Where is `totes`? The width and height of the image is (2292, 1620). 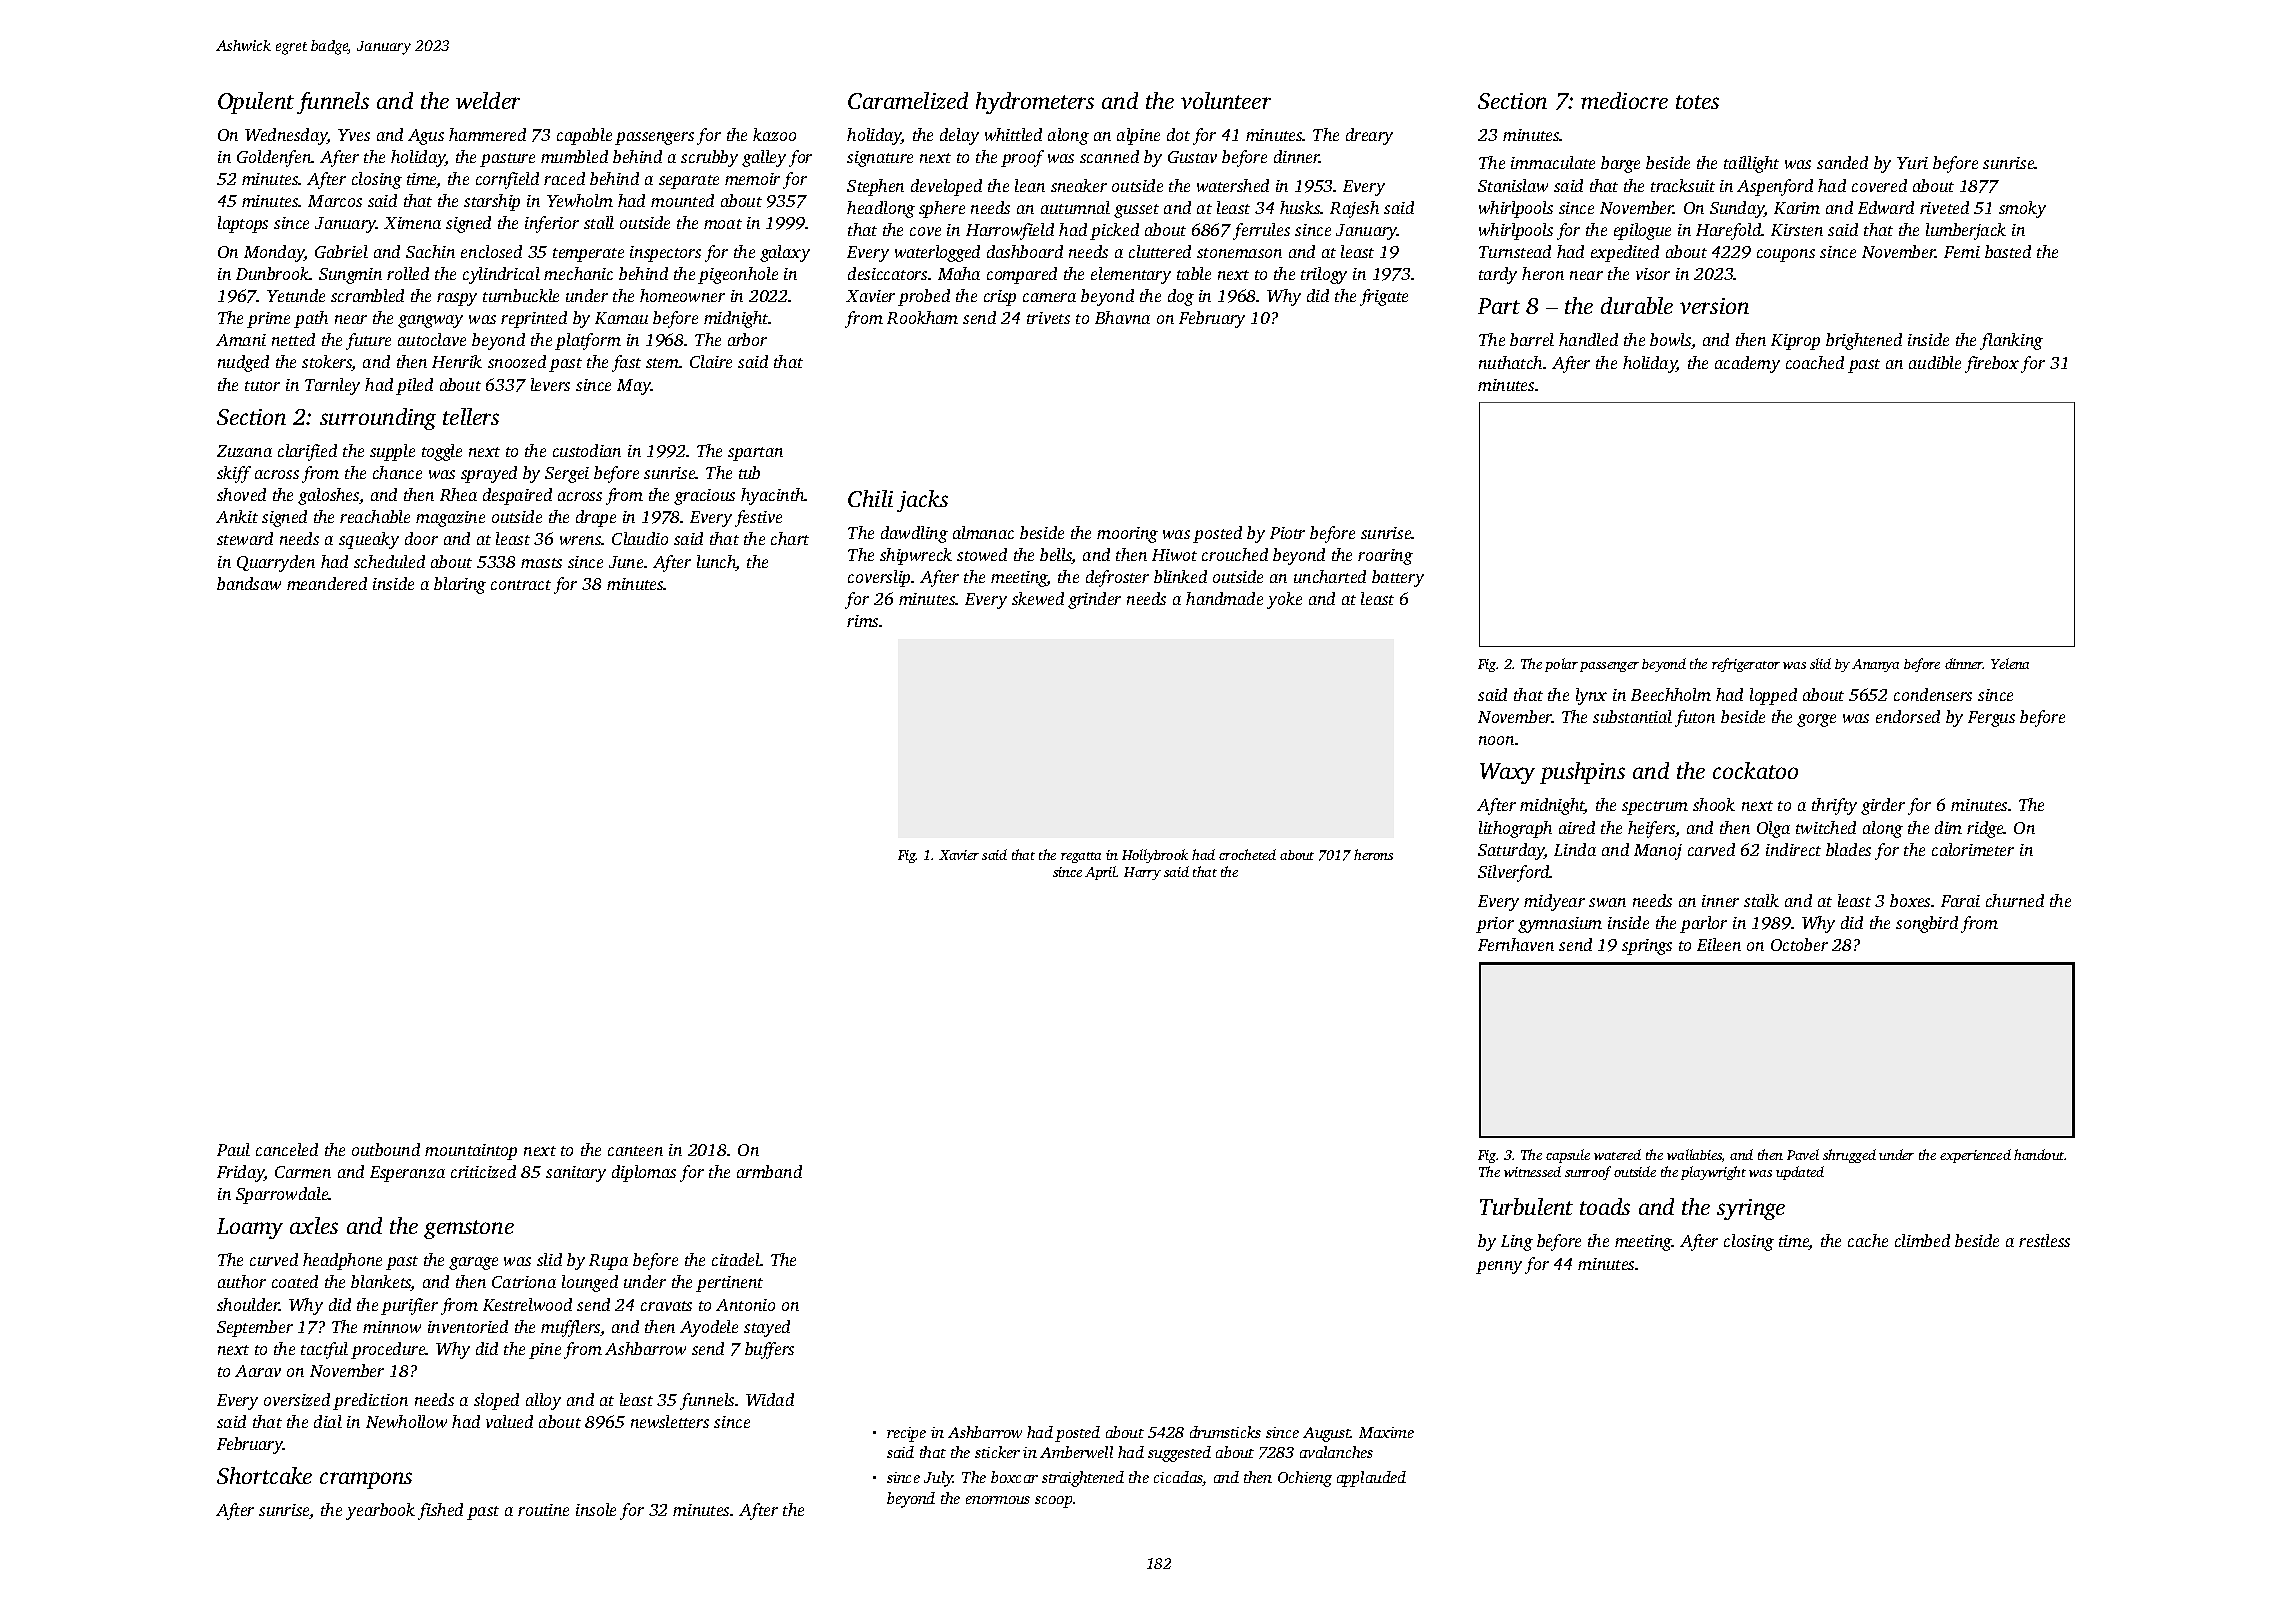
totes is located at coordinates (1697, 102).
